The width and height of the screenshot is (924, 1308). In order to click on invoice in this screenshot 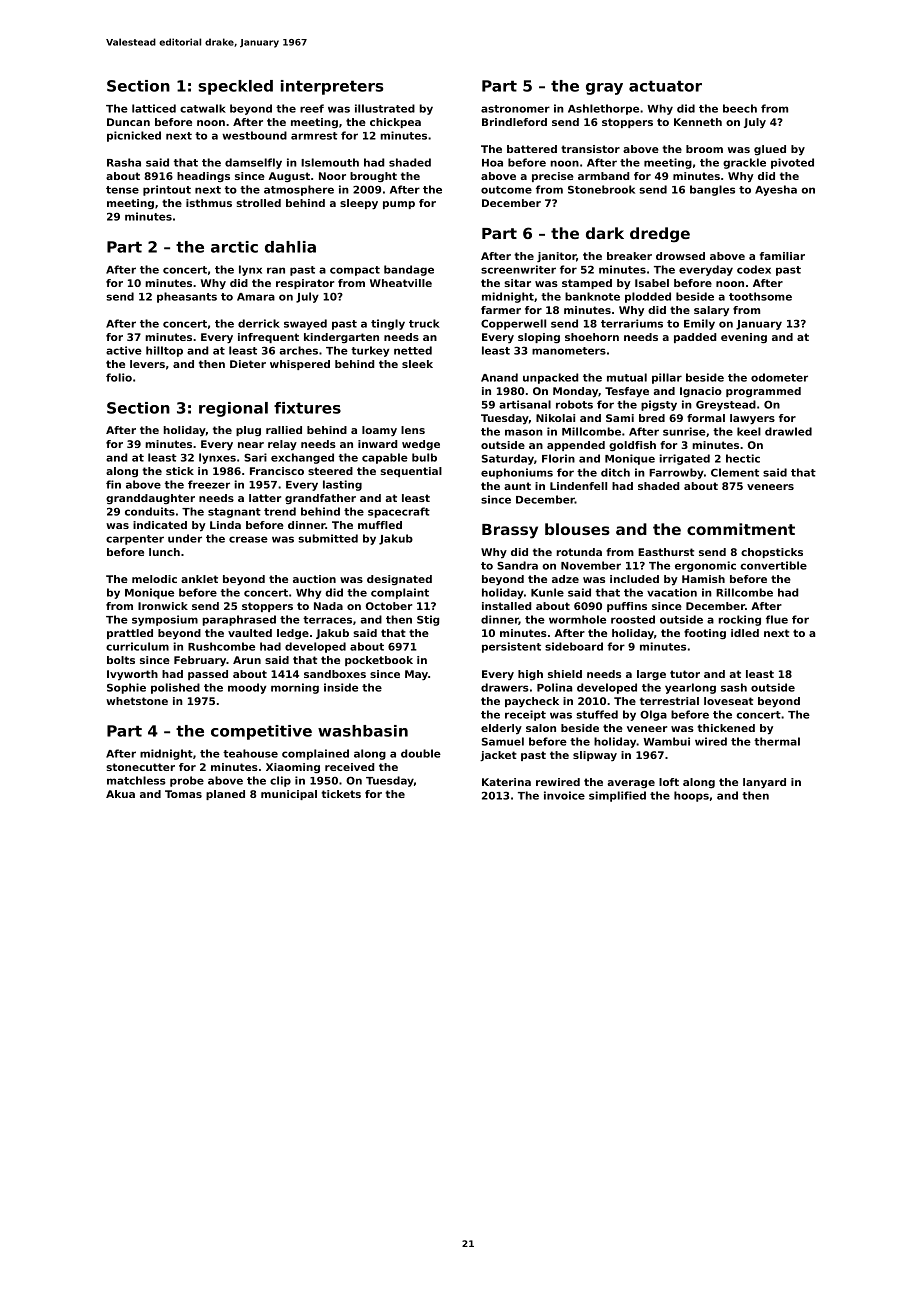, I will do `click(564, 795)`.
